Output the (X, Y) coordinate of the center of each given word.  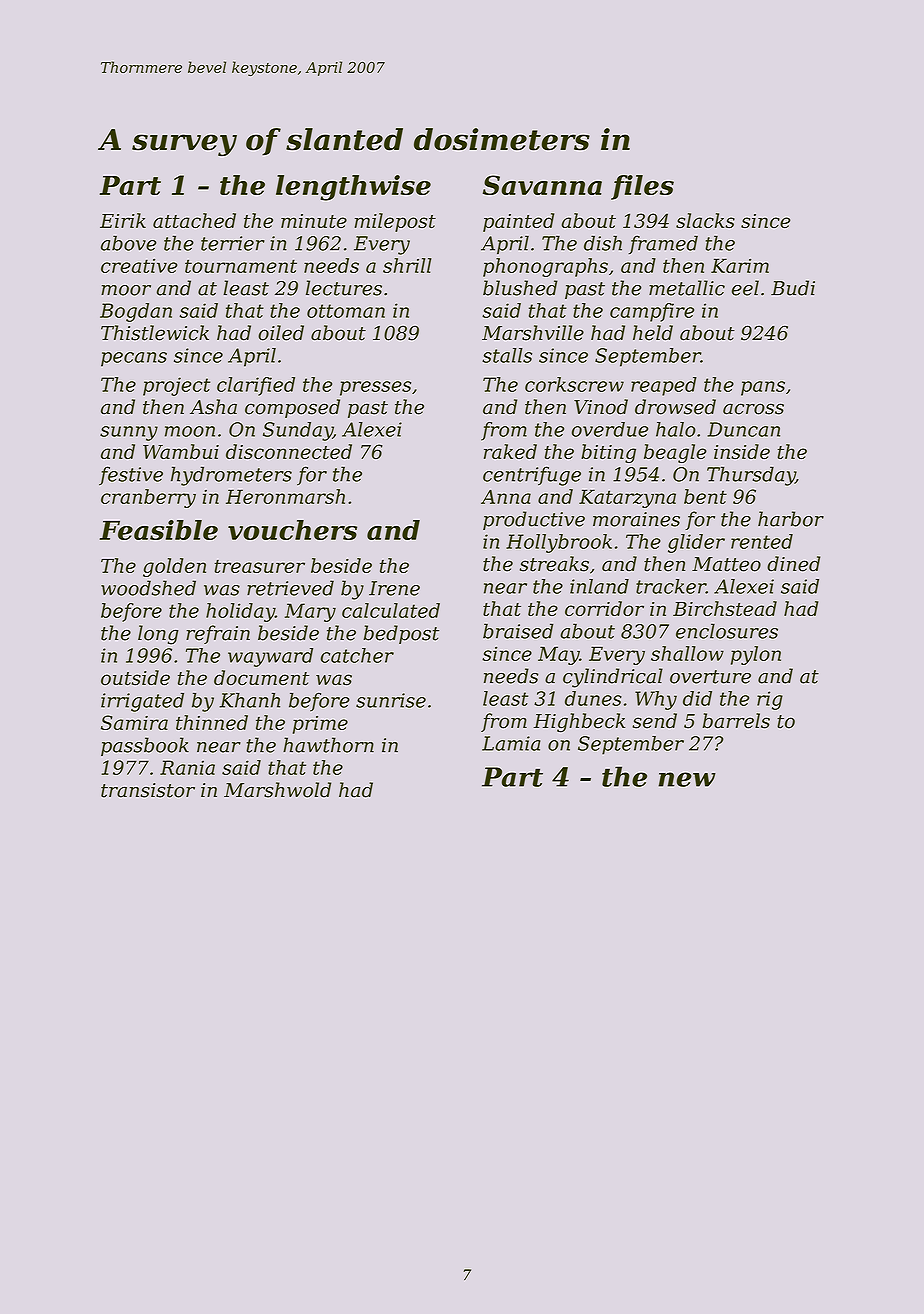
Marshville (533, 333)
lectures (344, 288)
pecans (134, 359)
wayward (270, 657)
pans (763, 388)
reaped (664, 386)
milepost (395, 222)
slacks (705, 220)
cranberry (148, 498)
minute (314, 221)
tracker (671, 586)
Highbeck (579, 722)
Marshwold (277, 790)
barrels (736, 721)
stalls (507, 355)
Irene (394, 588)
